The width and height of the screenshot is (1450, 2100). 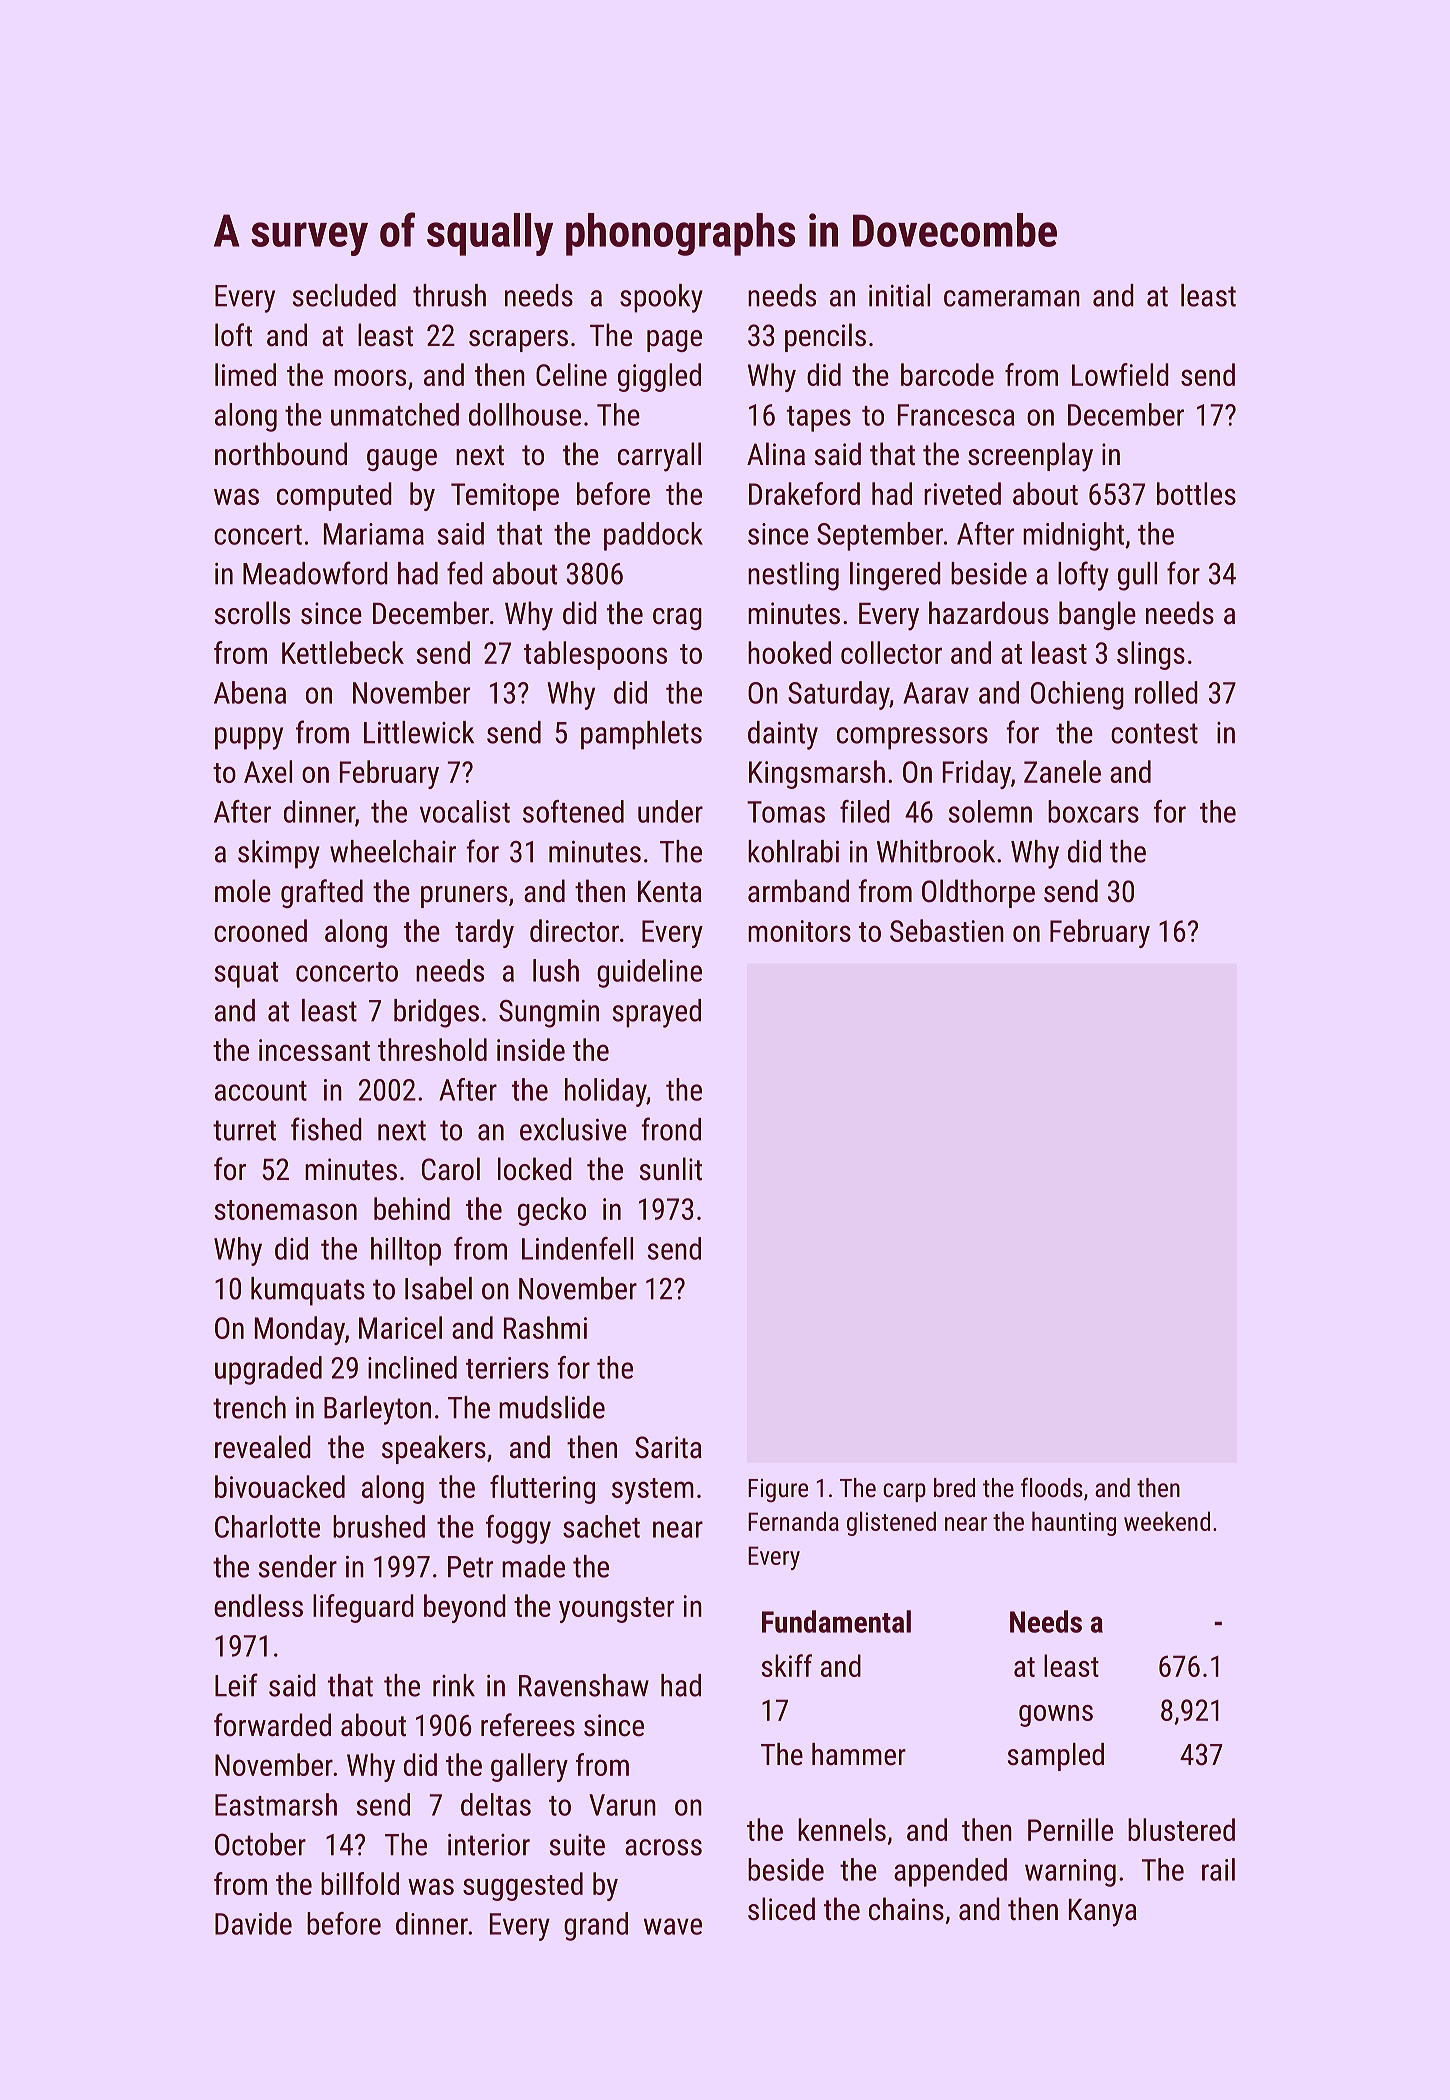 I want to click on sachet, so click(x=601, y=1526).
